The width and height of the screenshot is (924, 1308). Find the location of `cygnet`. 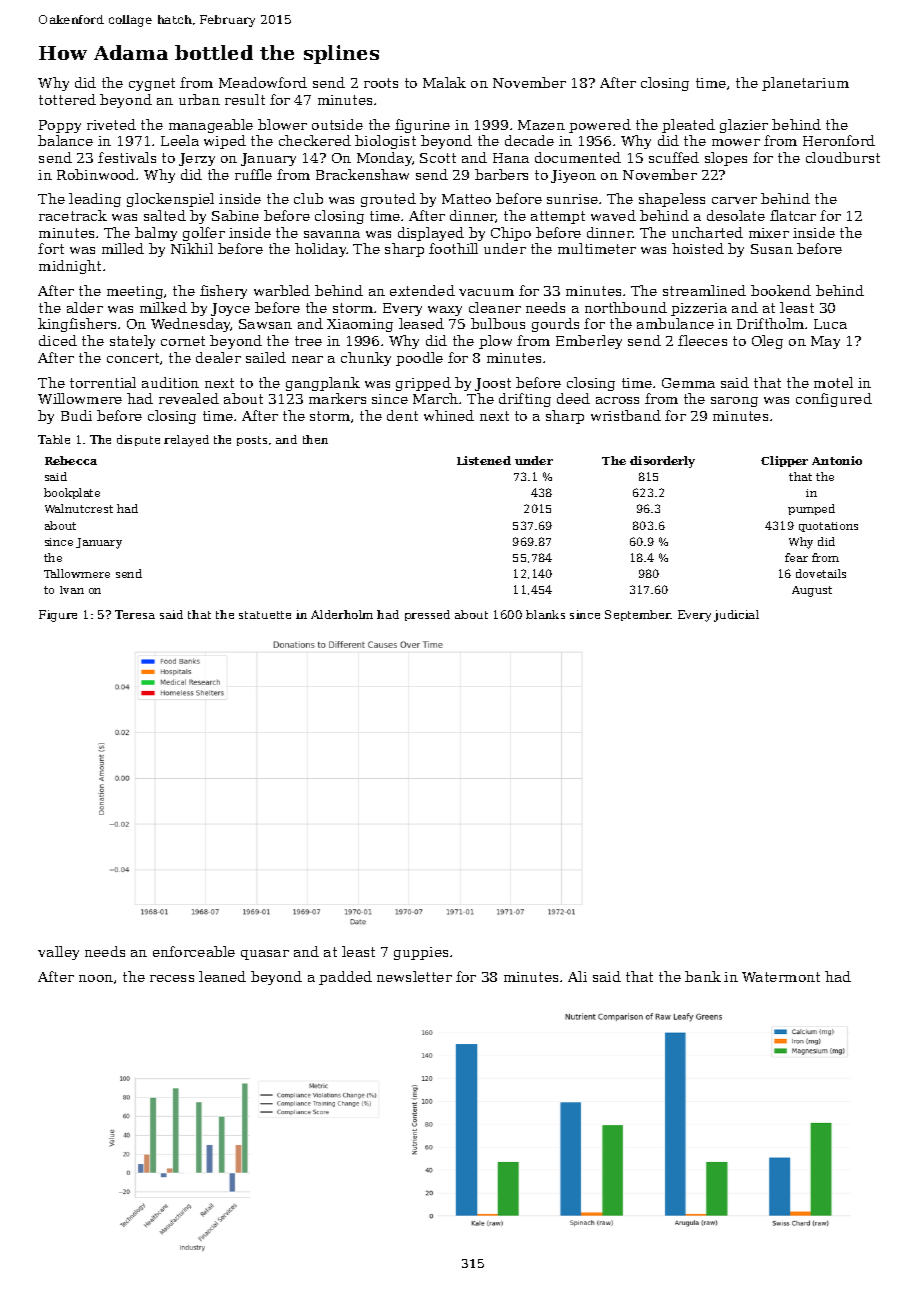

cygnet is located at coordinates (152, 84).
